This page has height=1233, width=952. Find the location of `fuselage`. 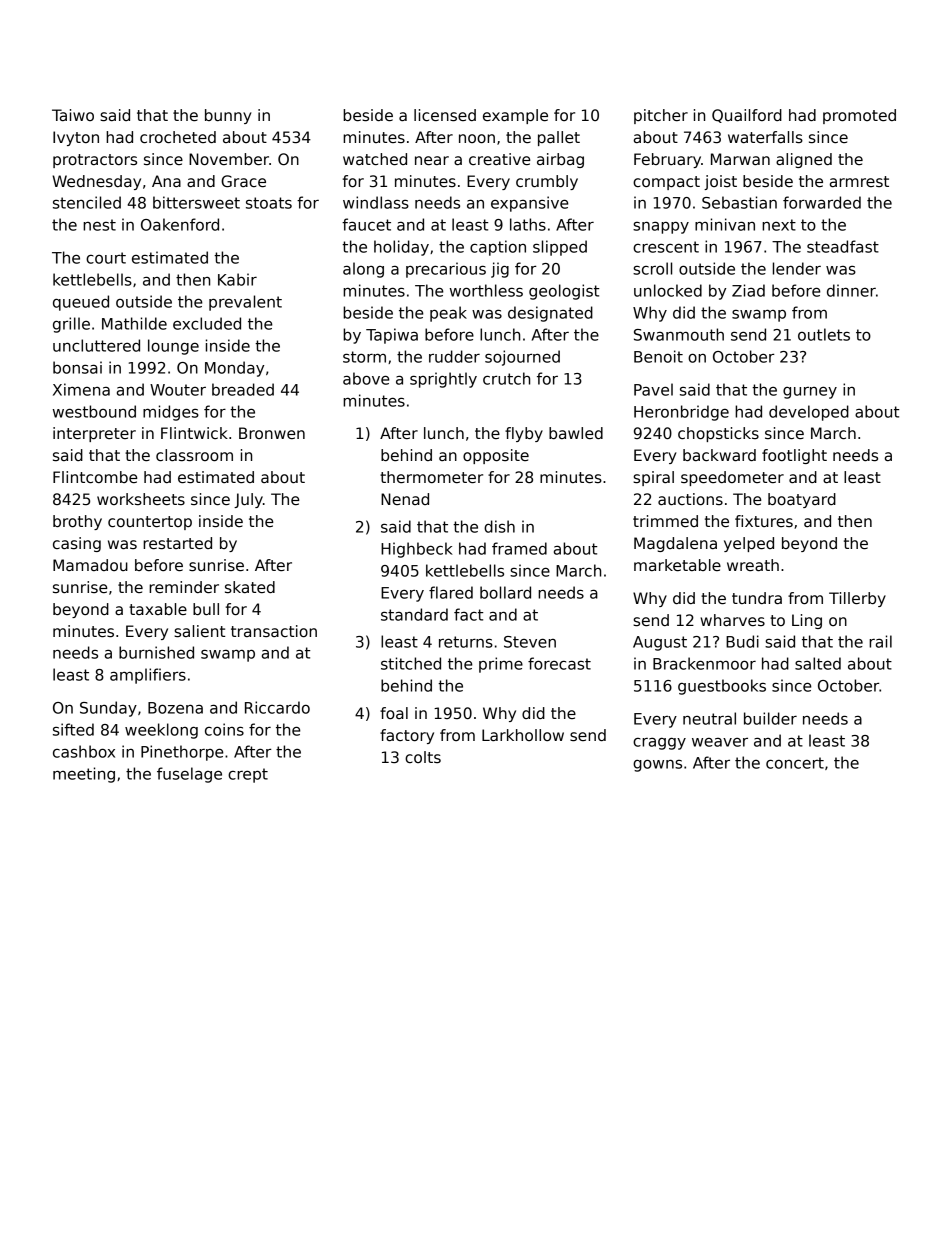

fuselage is located at coordinates (189, 775).
